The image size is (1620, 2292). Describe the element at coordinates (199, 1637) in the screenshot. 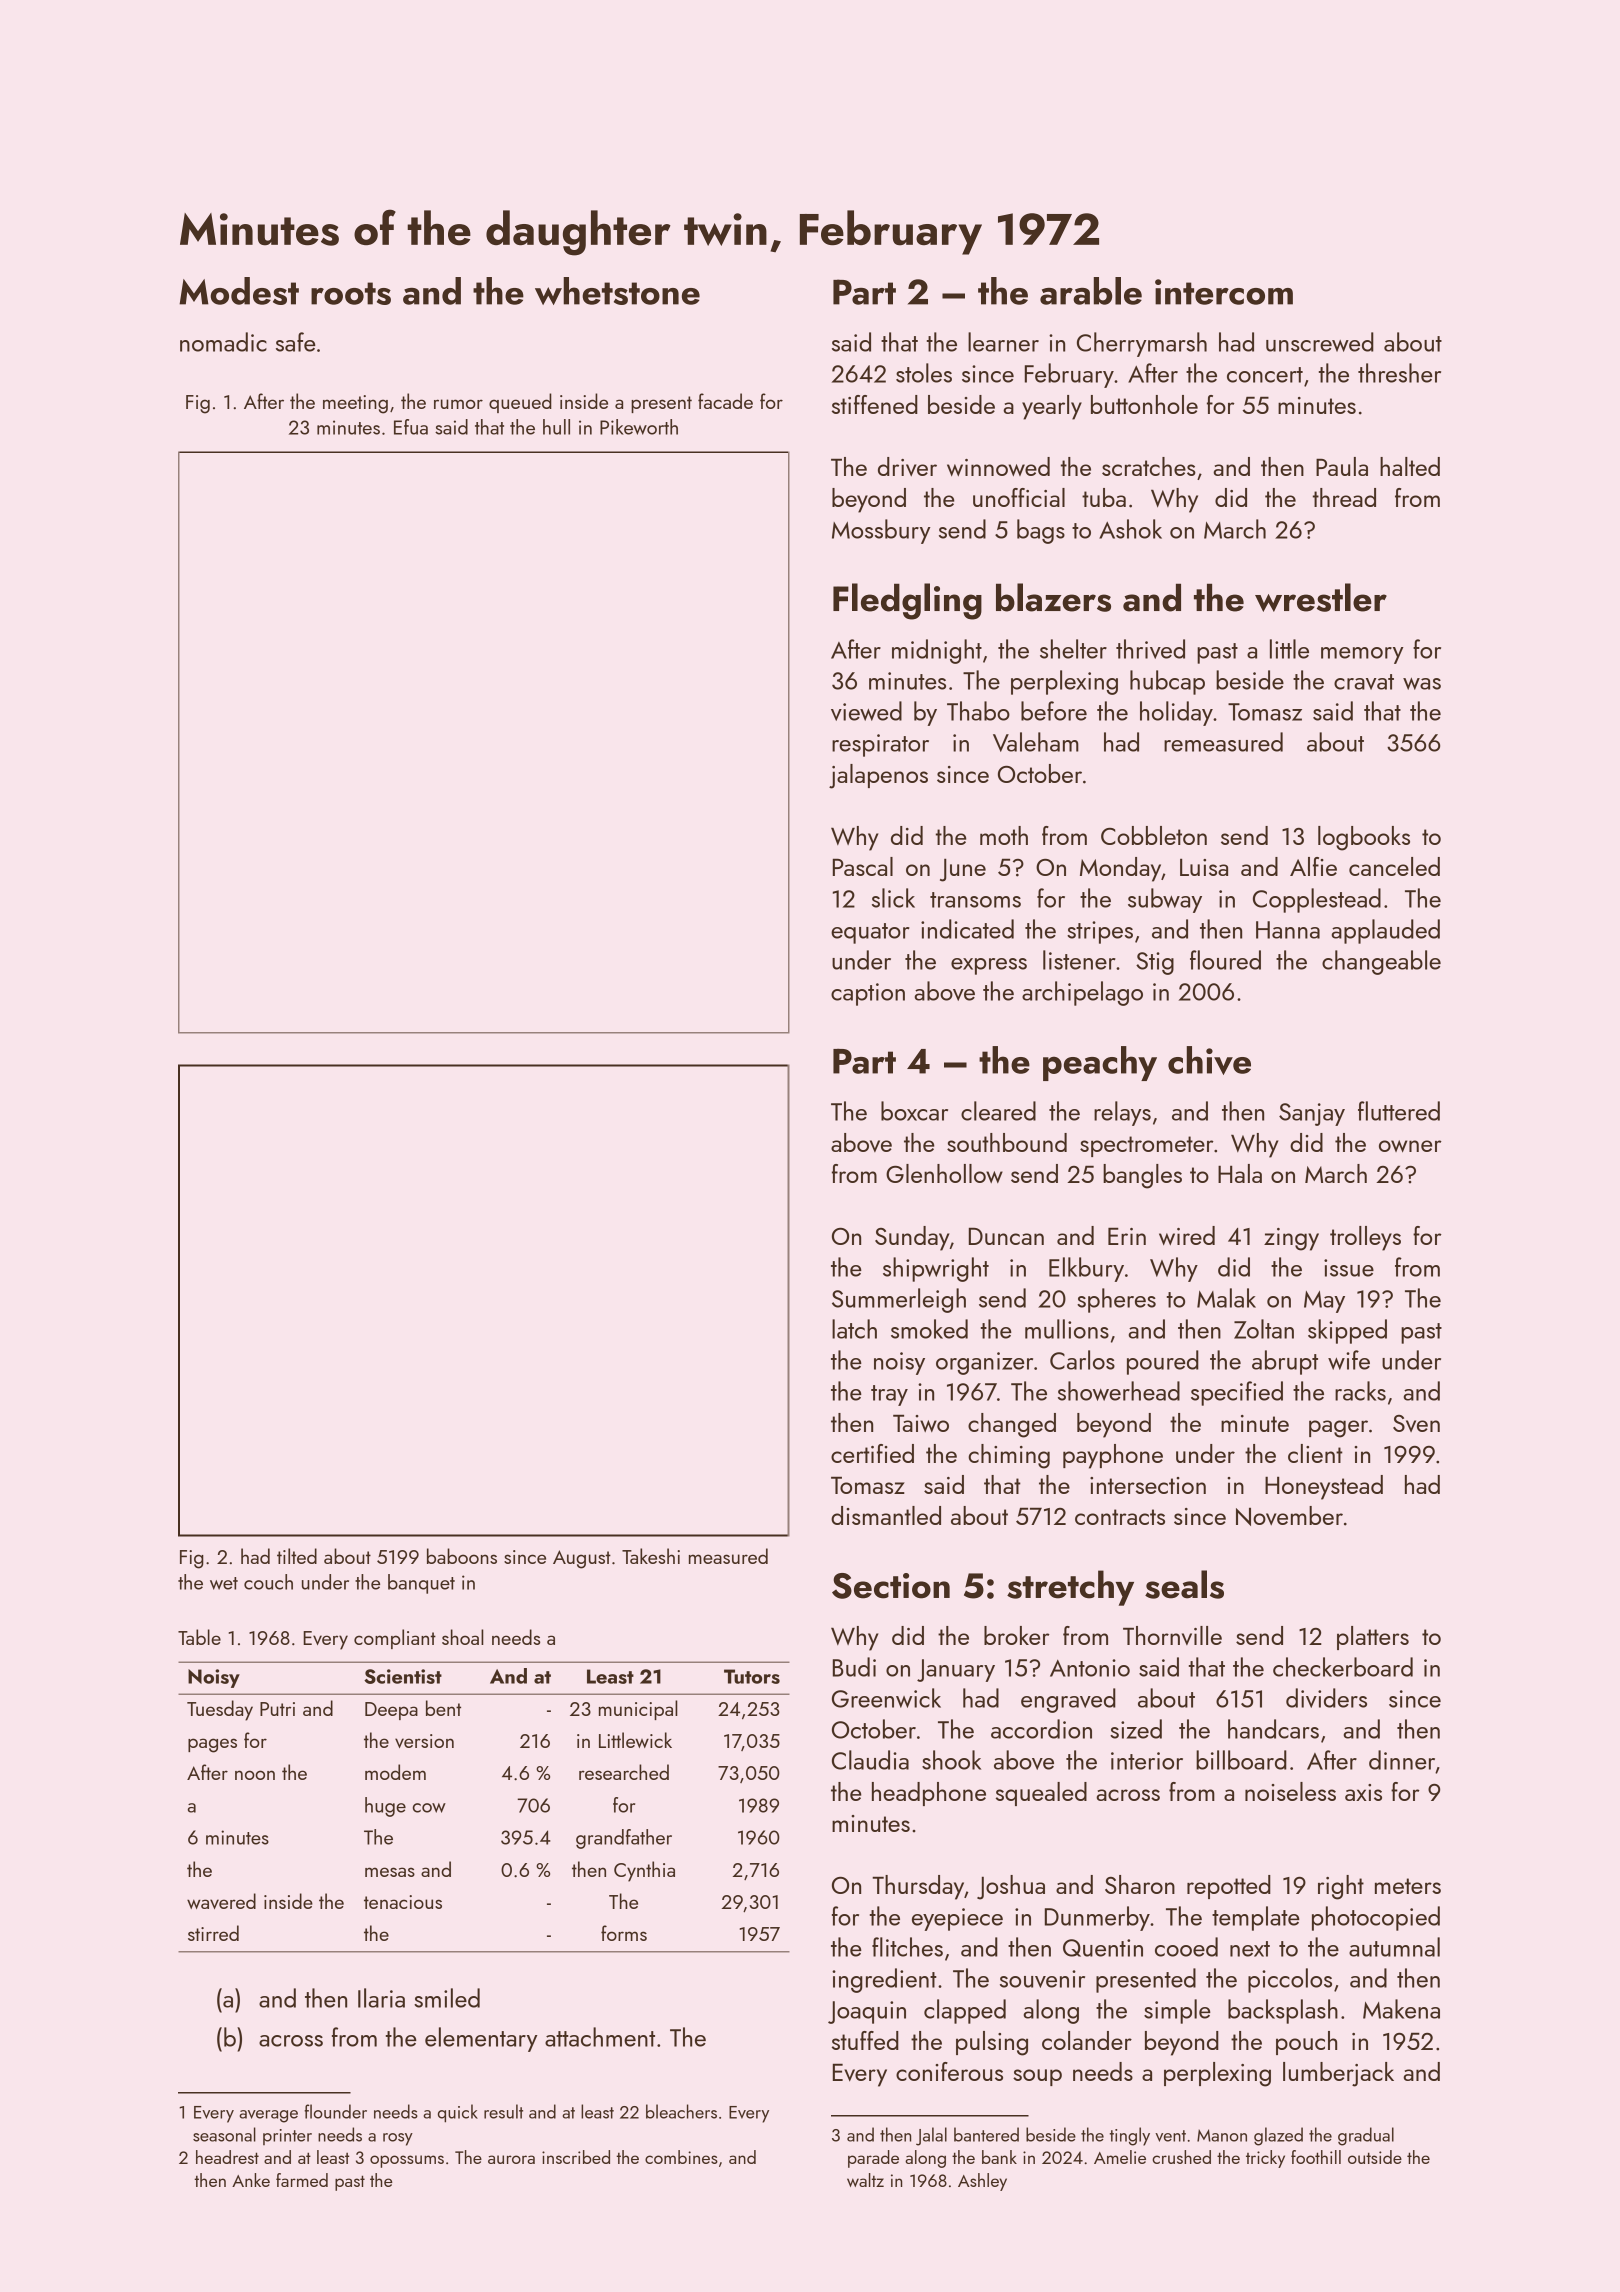

I see `Table` at that location.
